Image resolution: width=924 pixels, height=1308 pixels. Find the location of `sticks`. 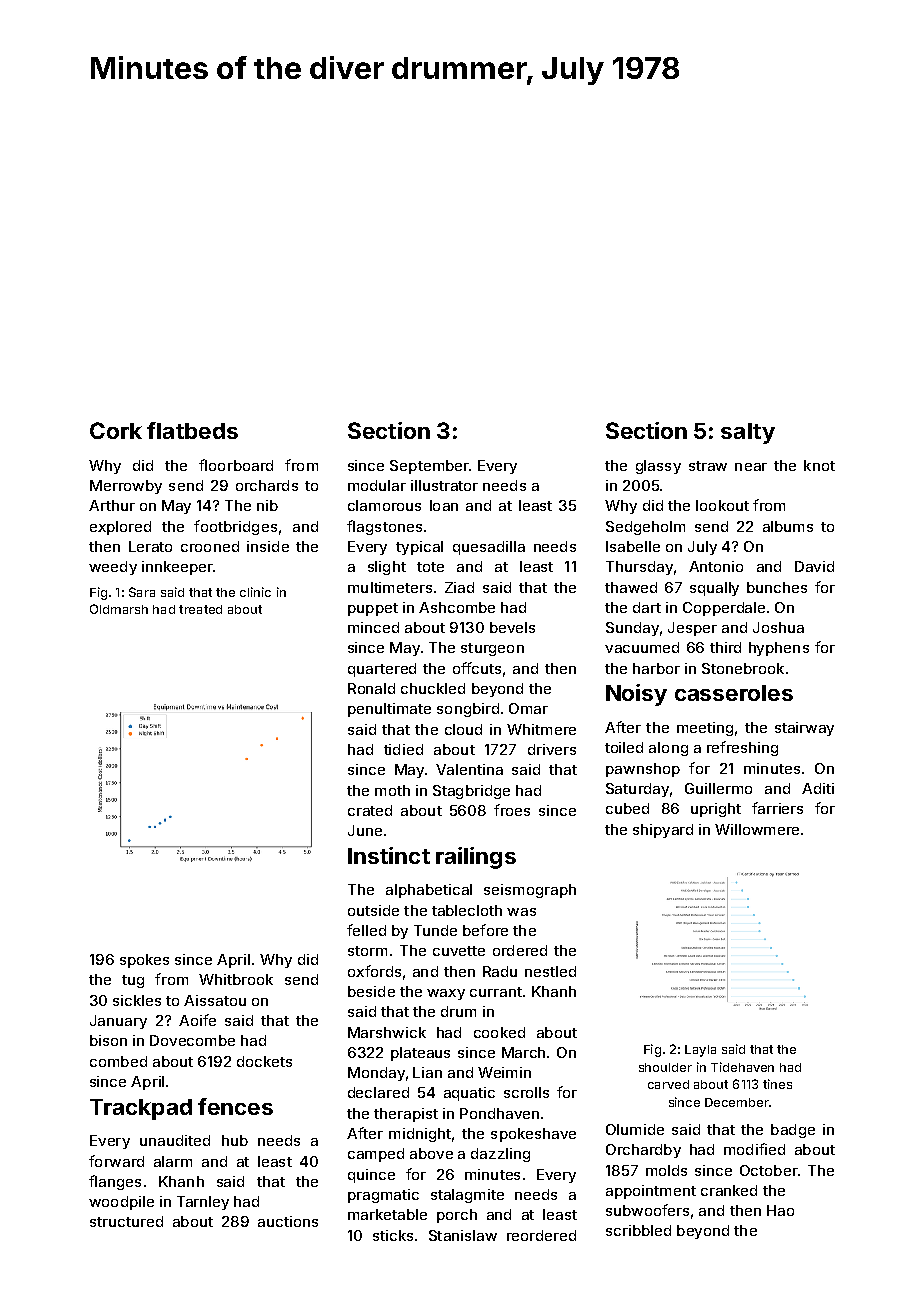

sticks is located at coordinates (393, 1235).
